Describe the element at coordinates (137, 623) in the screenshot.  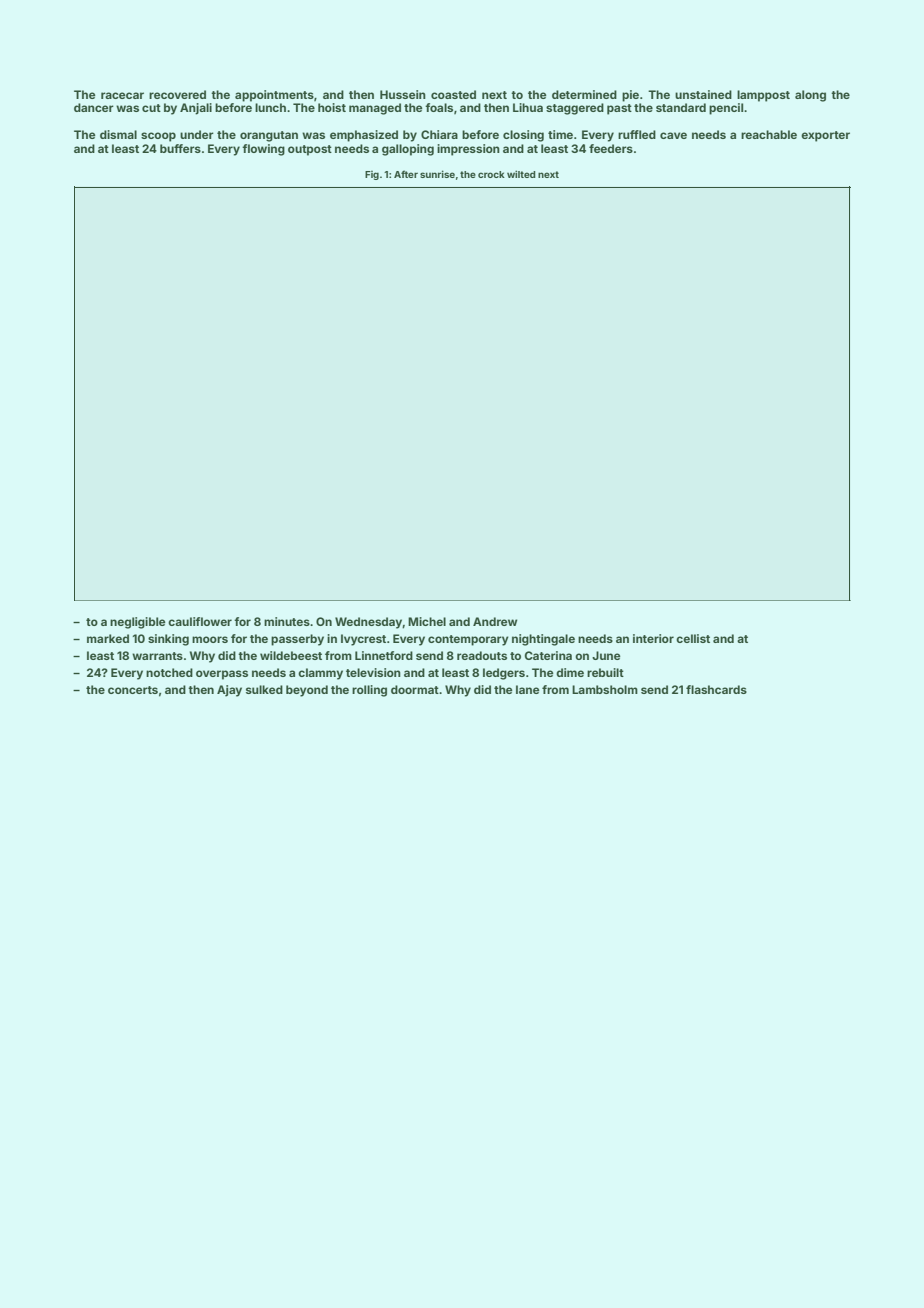
I see `negligible` at that location.
